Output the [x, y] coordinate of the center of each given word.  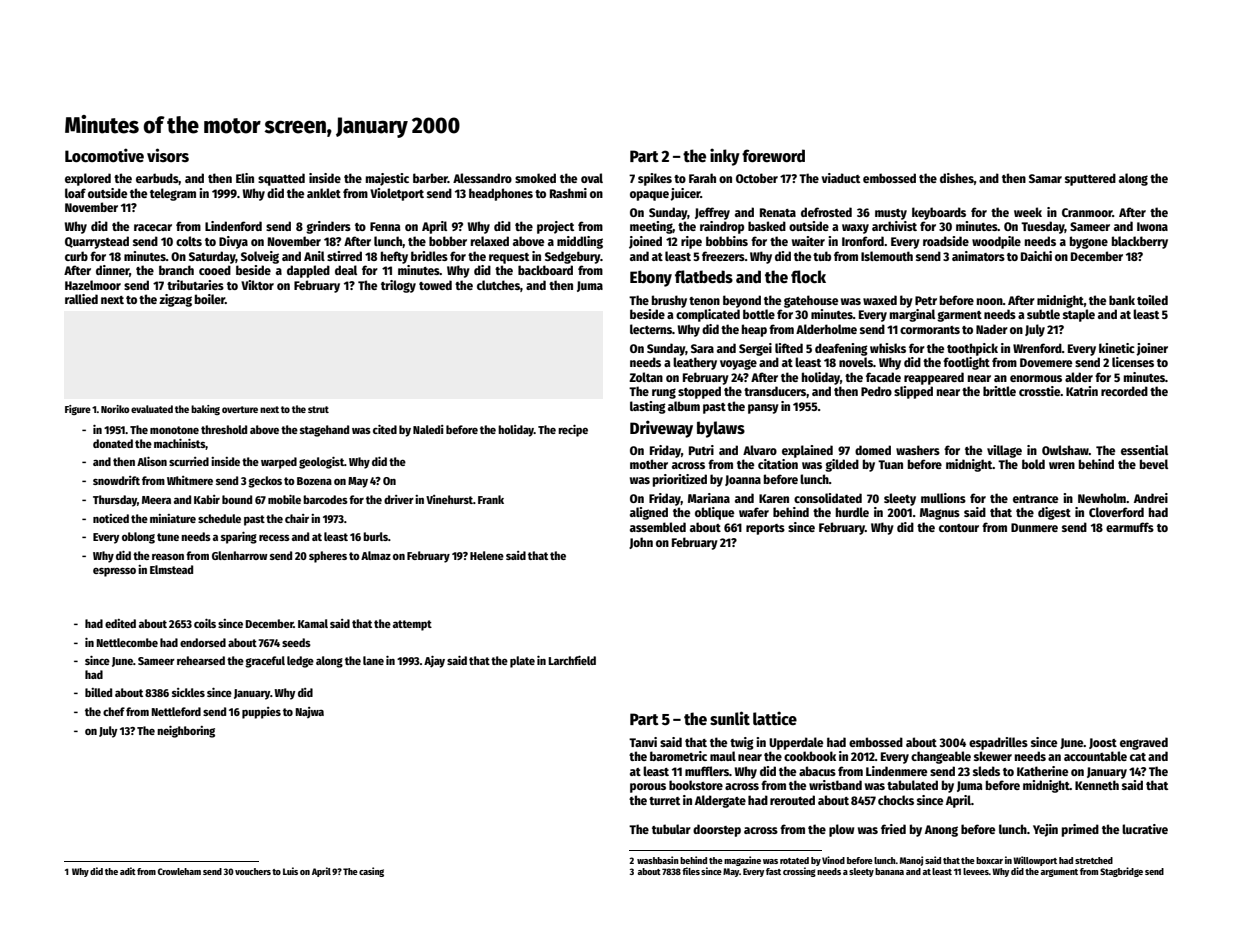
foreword [773, 156]
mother [649, 464]
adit [128, 871]
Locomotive [104, 155]
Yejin [1045, 830]
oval [592, 178]
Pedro [876, 391]
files [691, 871]
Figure [78, 410]
